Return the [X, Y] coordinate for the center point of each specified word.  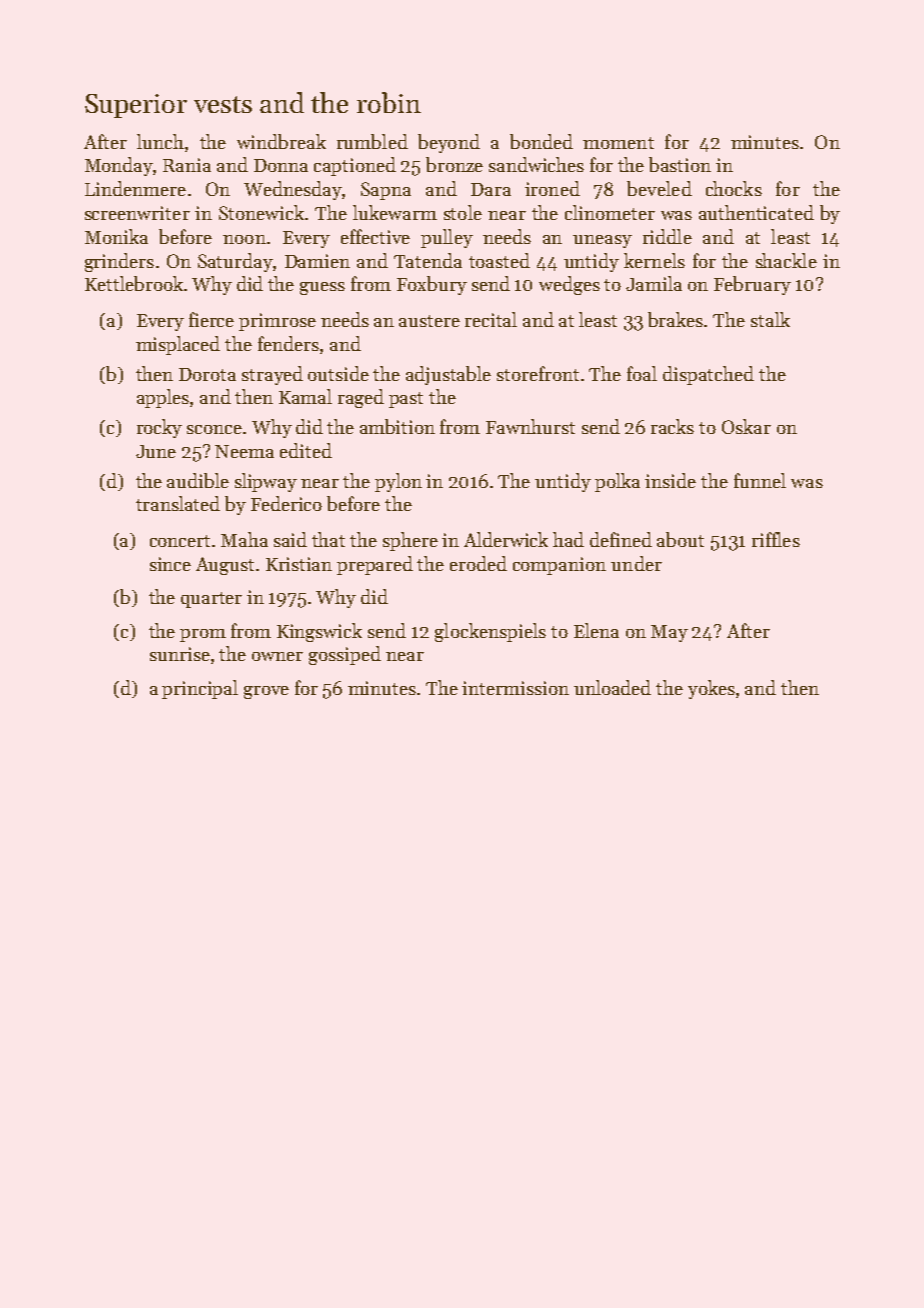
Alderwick [506, 539]
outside [338, 373]
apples [163, 398]
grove [266, 692]
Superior [136, 106]
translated [178, 503]
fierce [211, 319]
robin [389, 102]
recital [491, 319]
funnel [760, 480]
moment [618, 143]
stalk [770, 319]
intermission [515, 688]
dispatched [708, 375]
